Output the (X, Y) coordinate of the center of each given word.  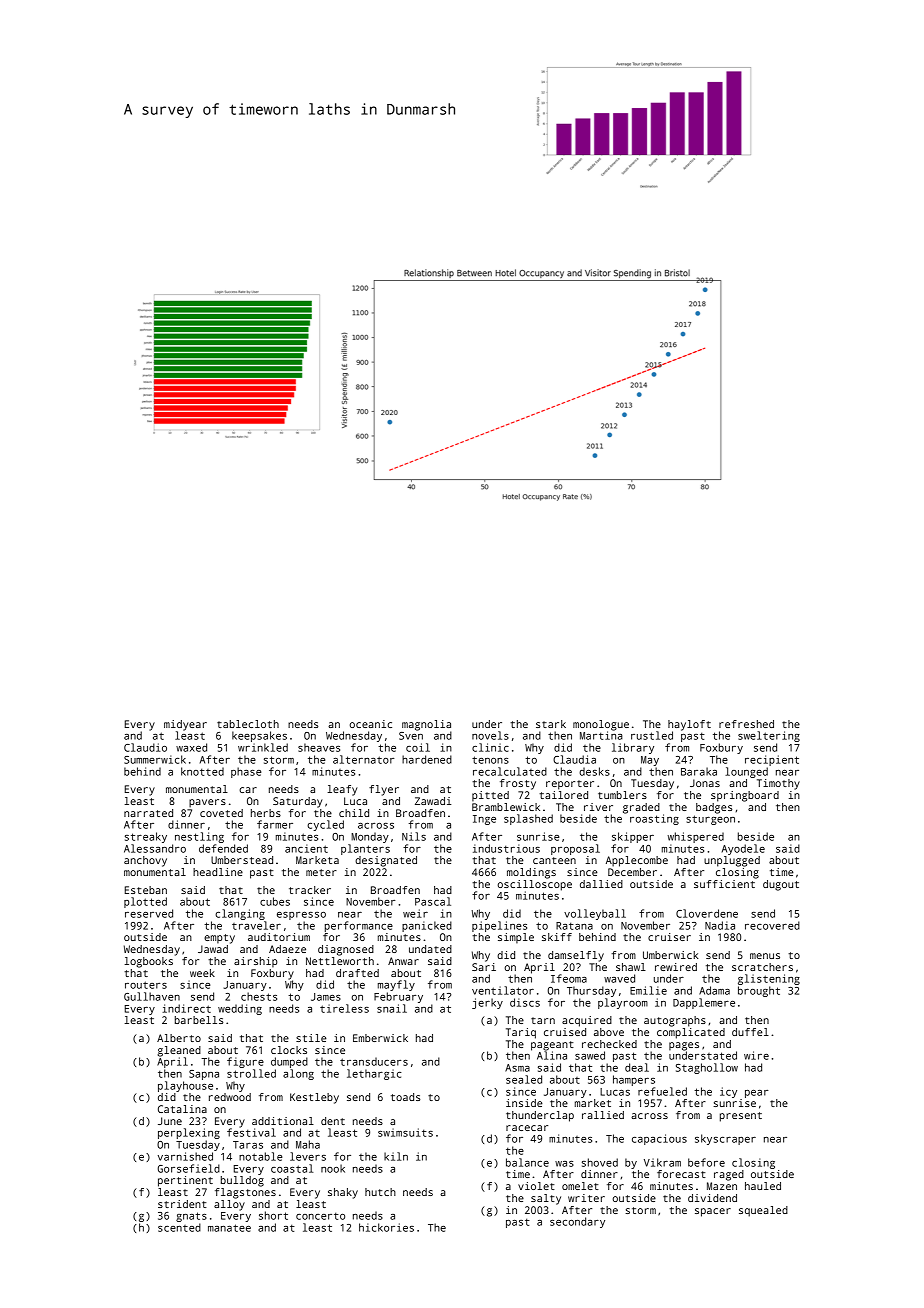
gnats (191, 1217)
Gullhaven (152, 996)
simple (516, 938)
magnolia (426, 725)
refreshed (746, 724)
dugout (781, 885)
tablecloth (248, 724)
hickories (386, 1227)
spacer (713, 1212)
